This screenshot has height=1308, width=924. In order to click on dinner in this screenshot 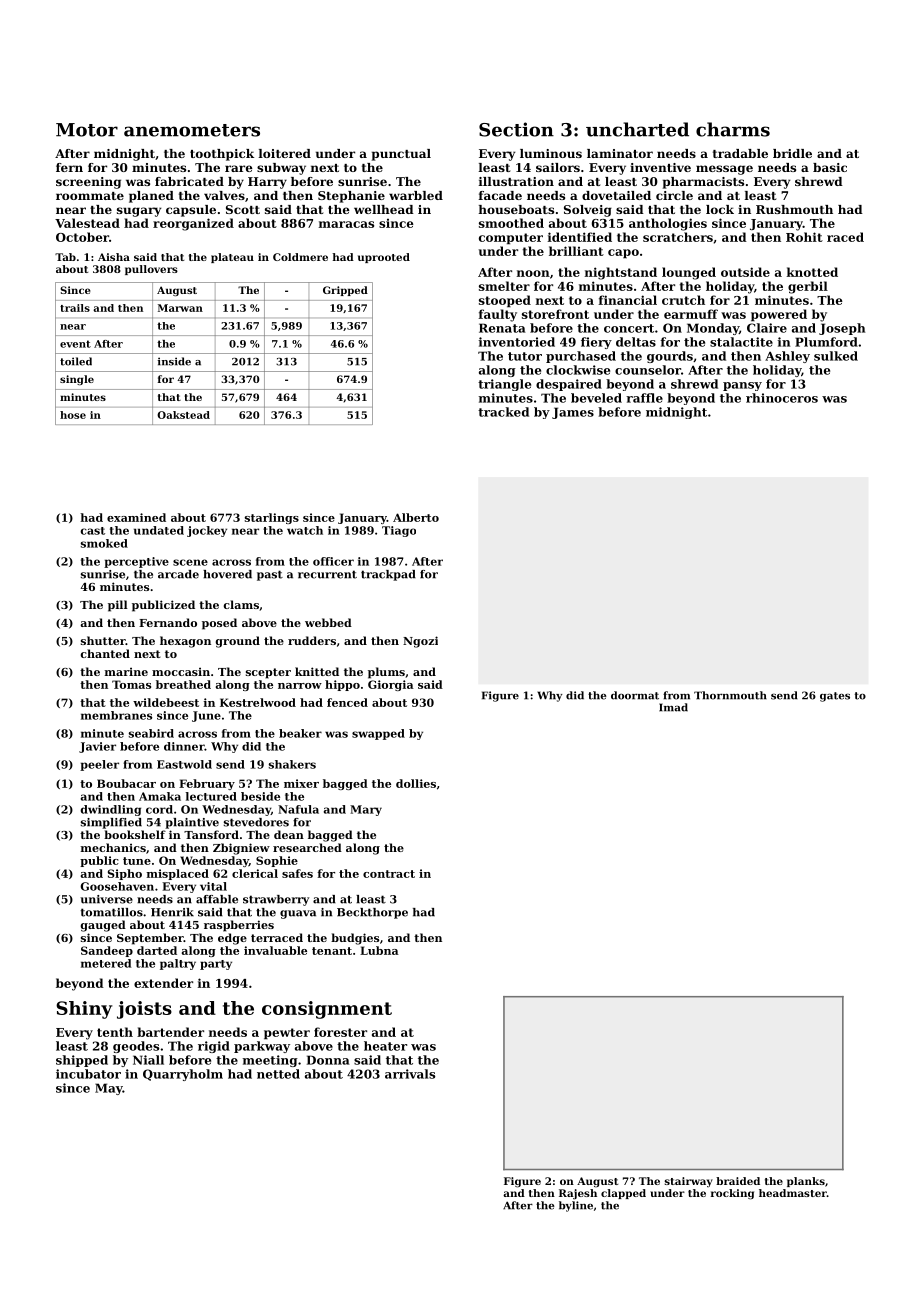, I will do `click(184, 746)`.
